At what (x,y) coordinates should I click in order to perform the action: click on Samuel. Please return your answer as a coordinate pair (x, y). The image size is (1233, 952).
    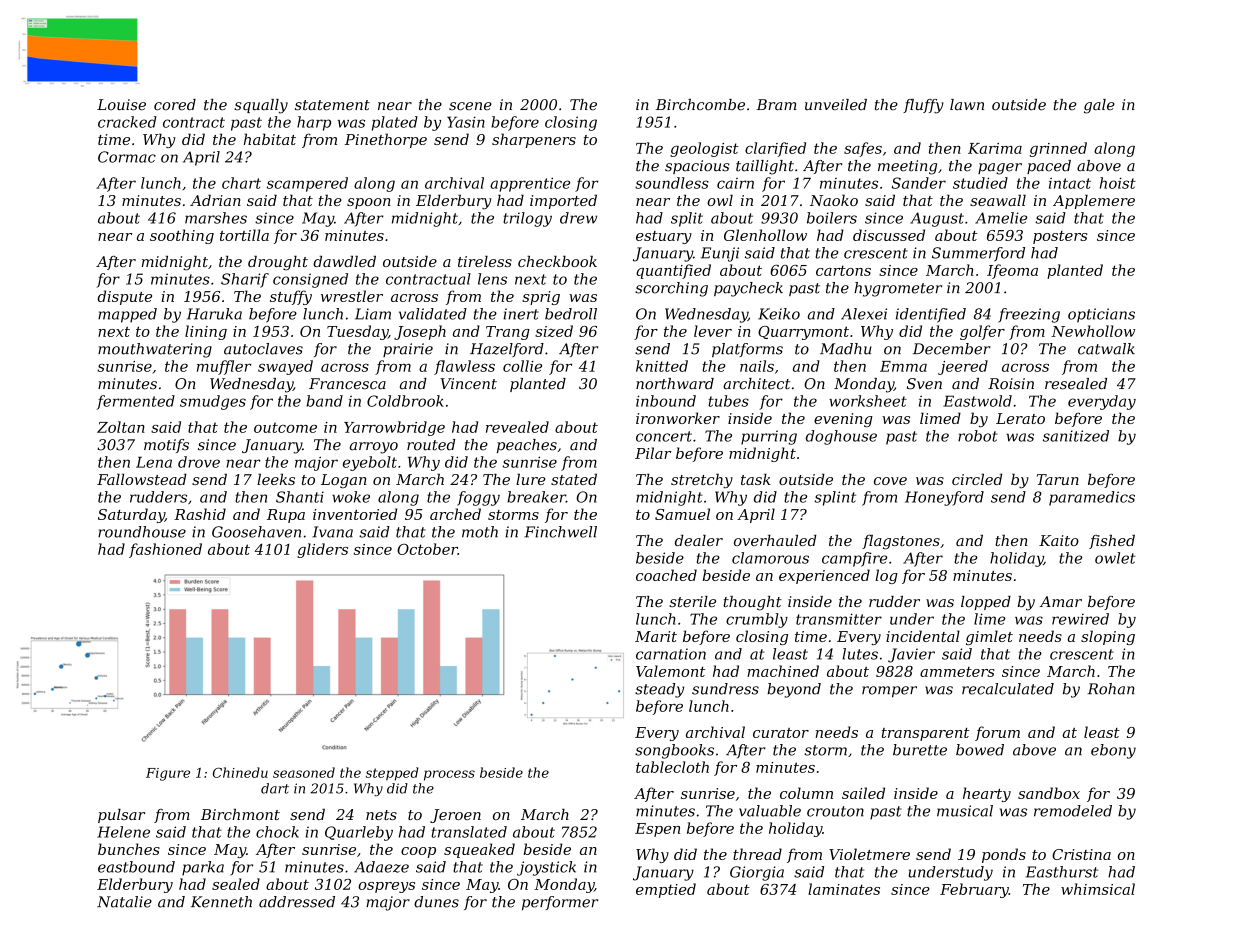
    Looking at the image, I should click on (682, 514).
